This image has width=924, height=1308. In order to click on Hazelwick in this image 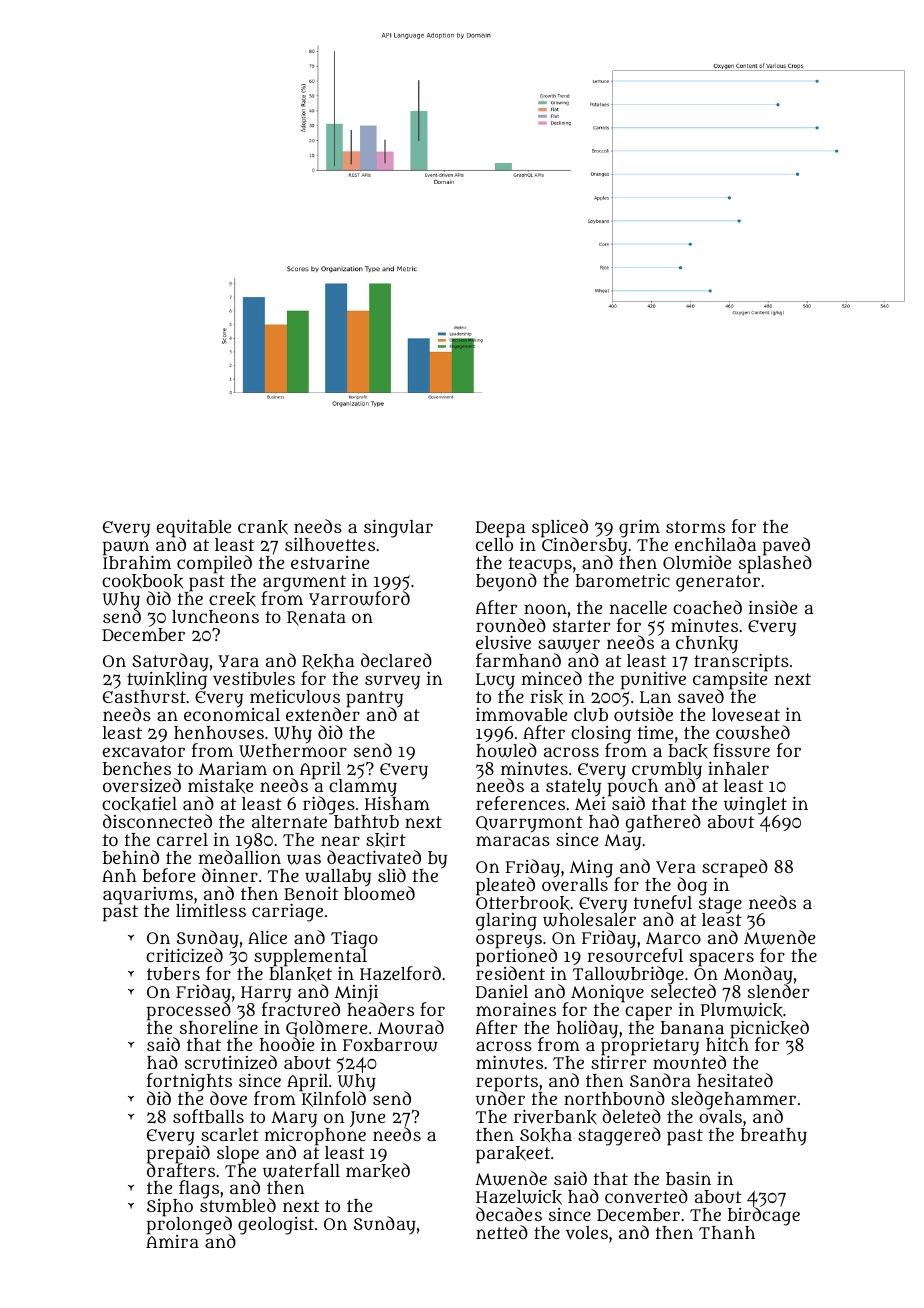, I will do `click(519, 1197)`.
